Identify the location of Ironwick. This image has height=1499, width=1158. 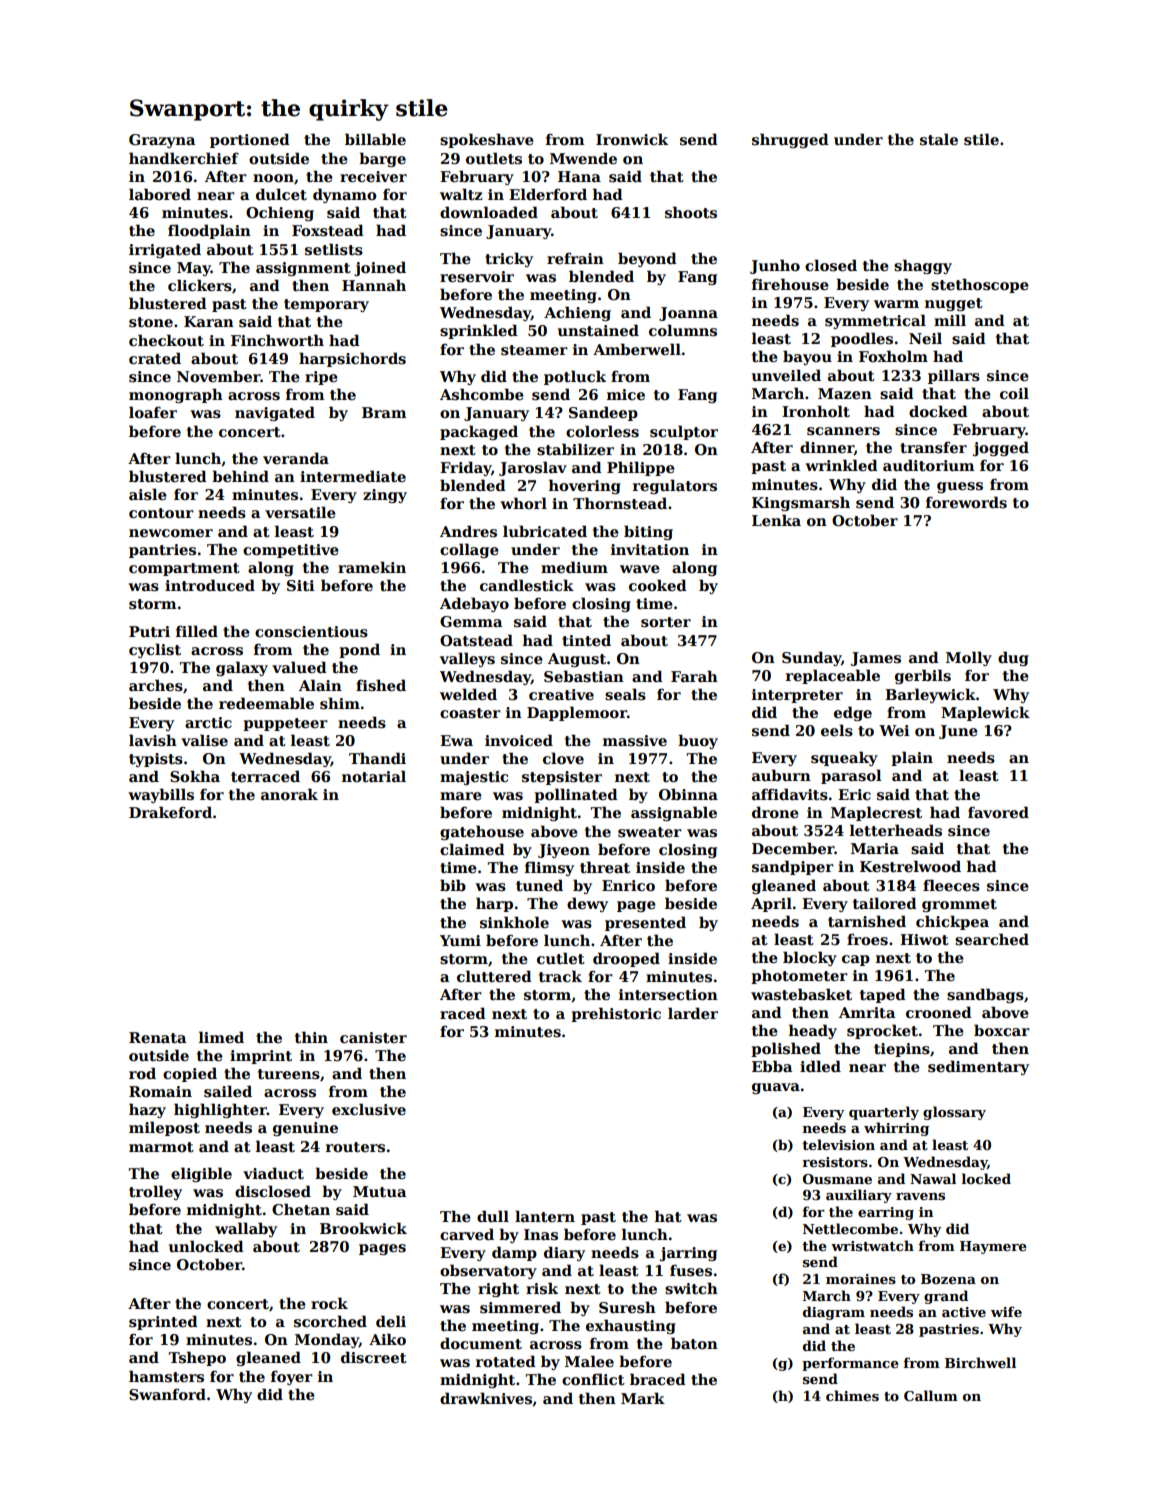
(632, 139).
